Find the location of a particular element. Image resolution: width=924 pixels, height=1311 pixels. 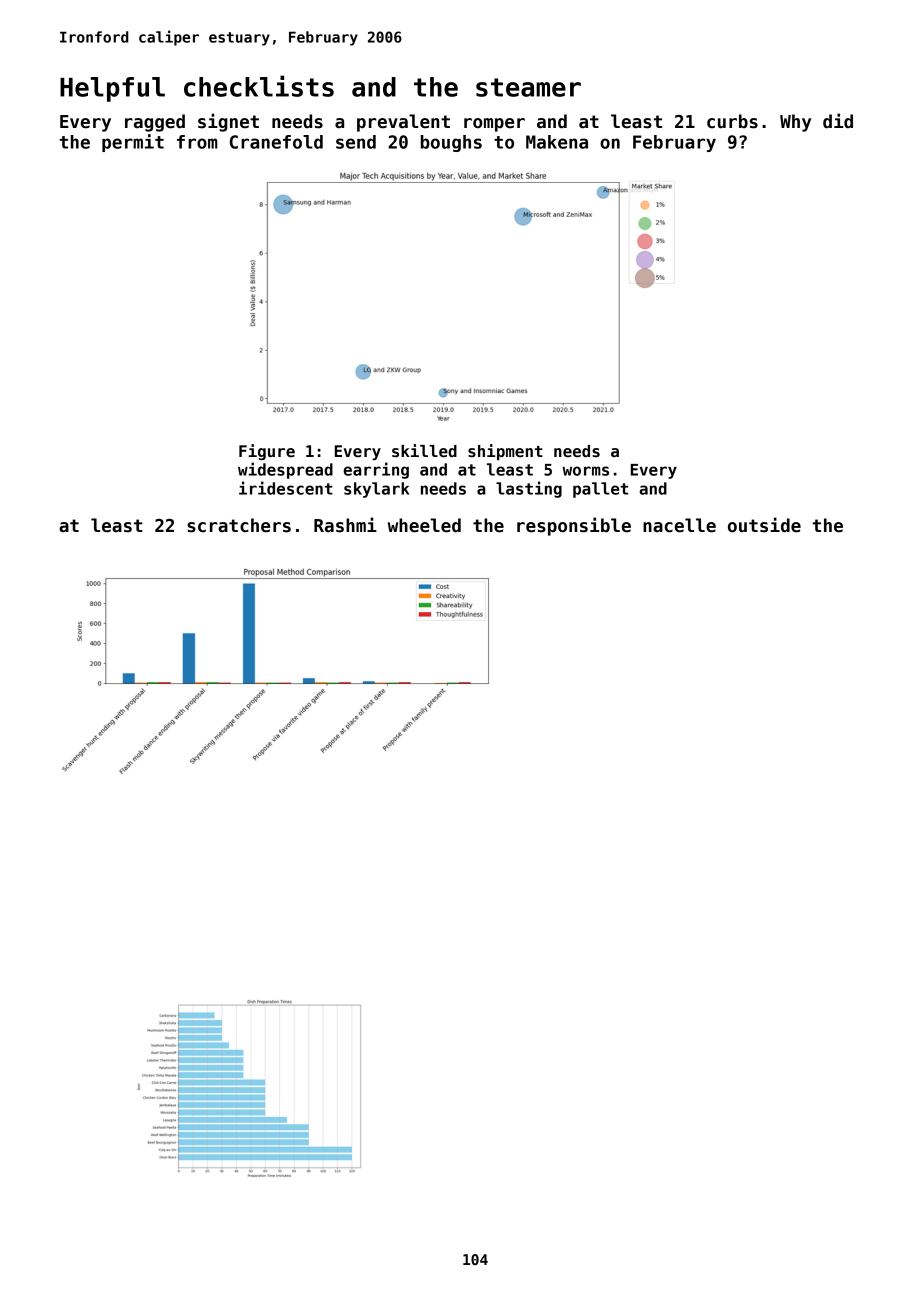

shipment is located at coordinates (505, 452).
